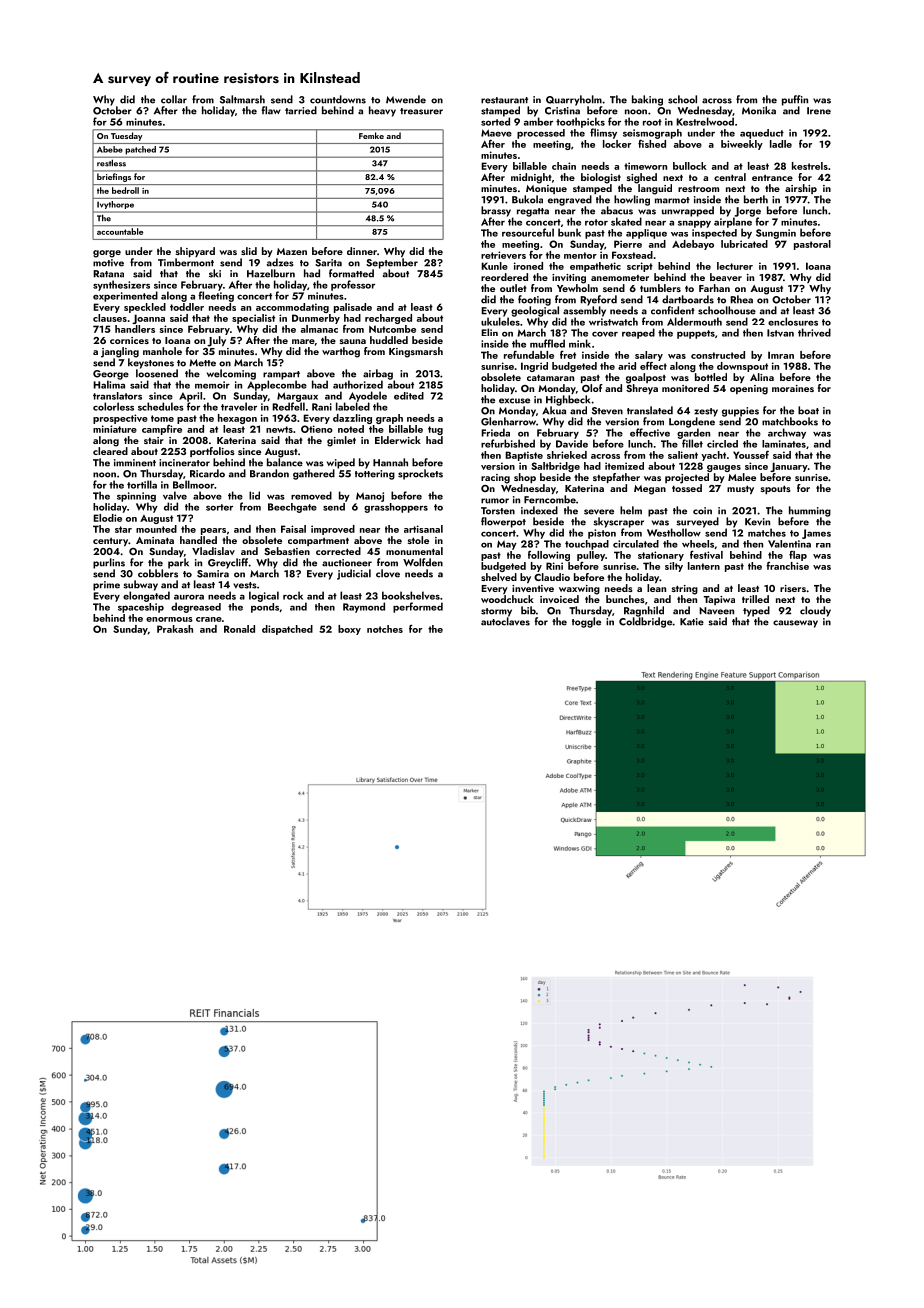  Describe the element at coordinates (292, 508) in the screenshot. I see `Beechgate` at that location.
